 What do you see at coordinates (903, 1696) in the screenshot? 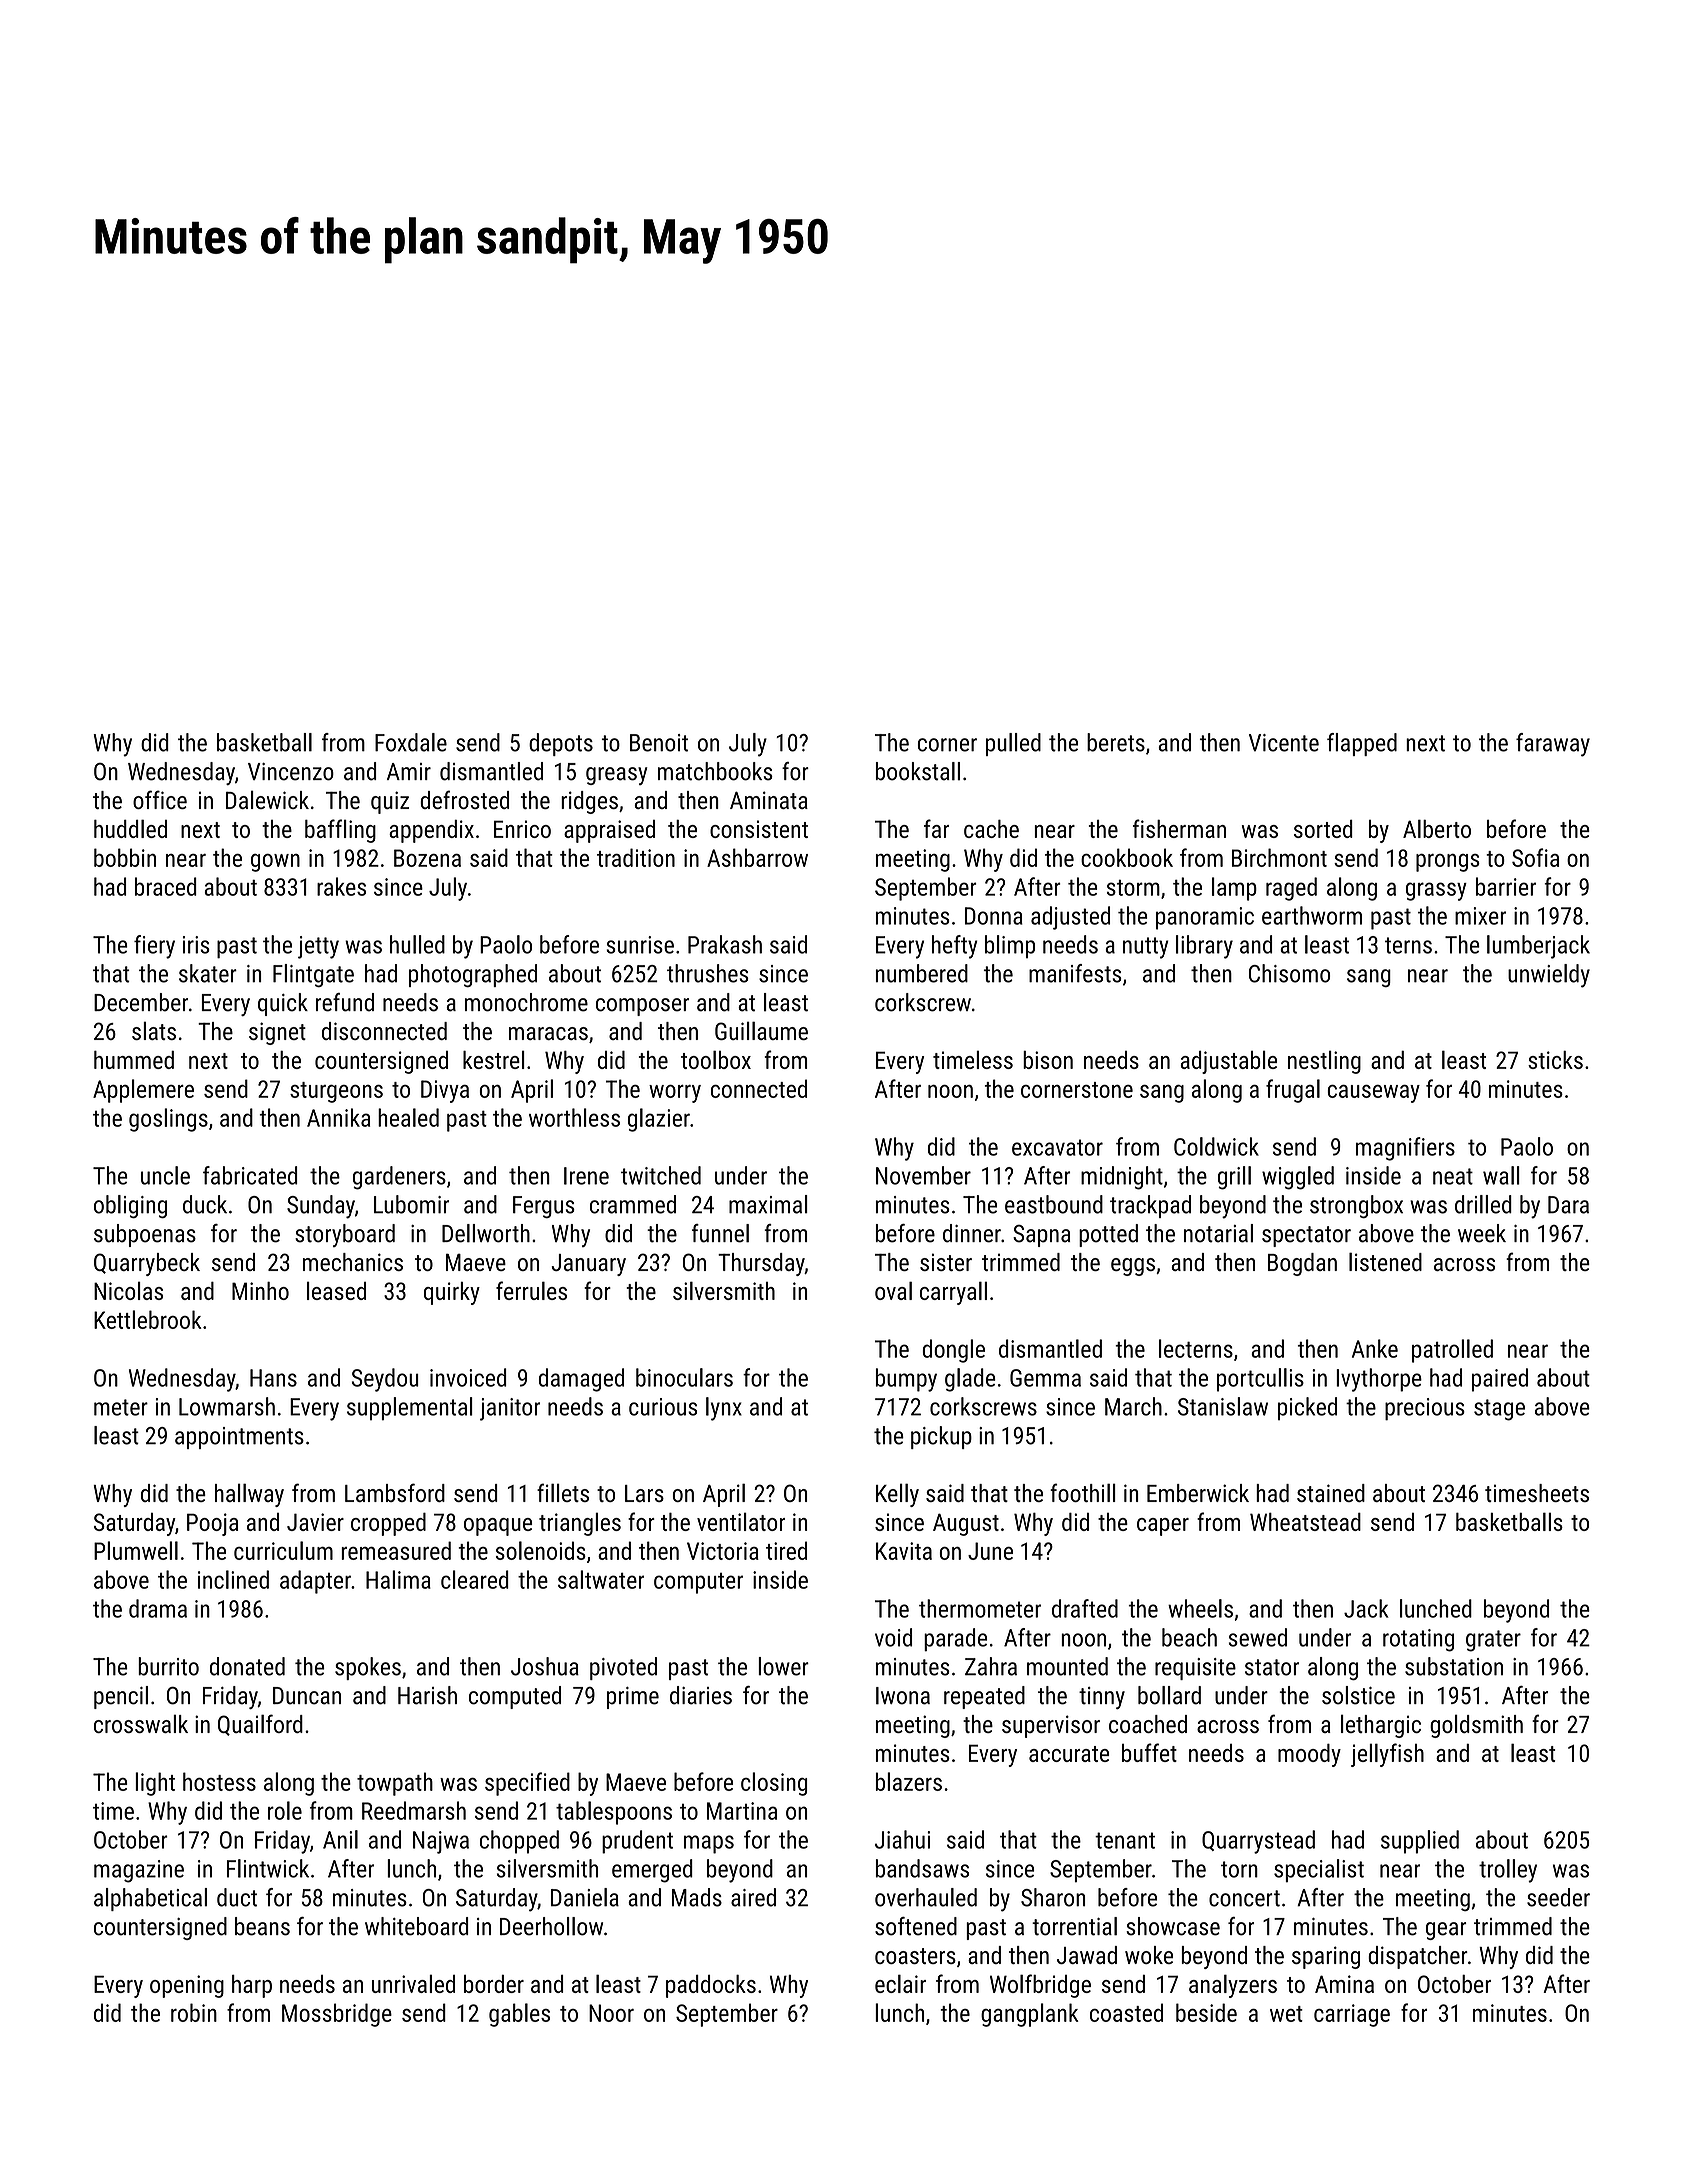
I see `Iwona` at bounding box center [903, 1696].
